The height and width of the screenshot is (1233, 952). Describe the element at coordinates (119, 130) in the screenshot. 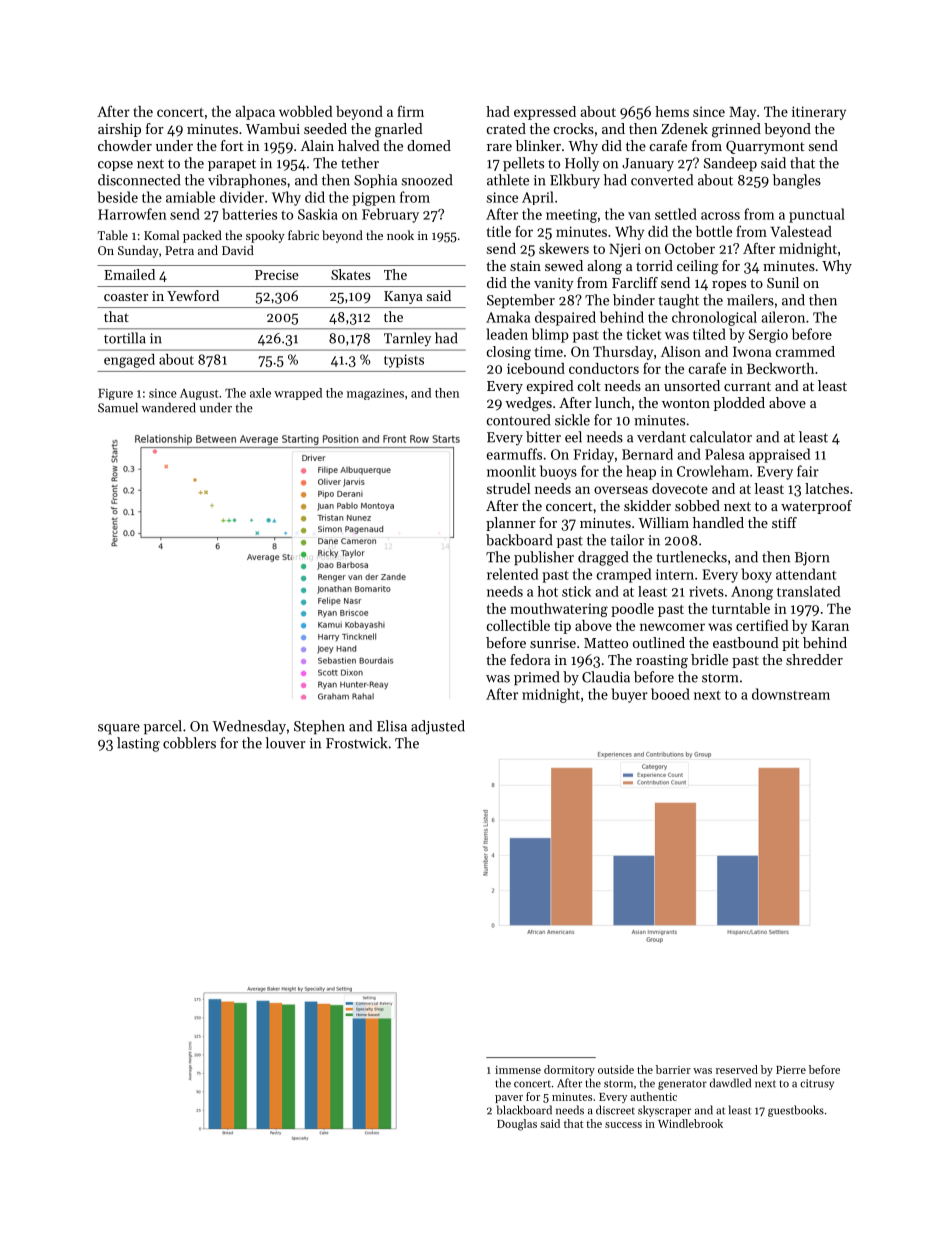

I see `airship` at that location.
